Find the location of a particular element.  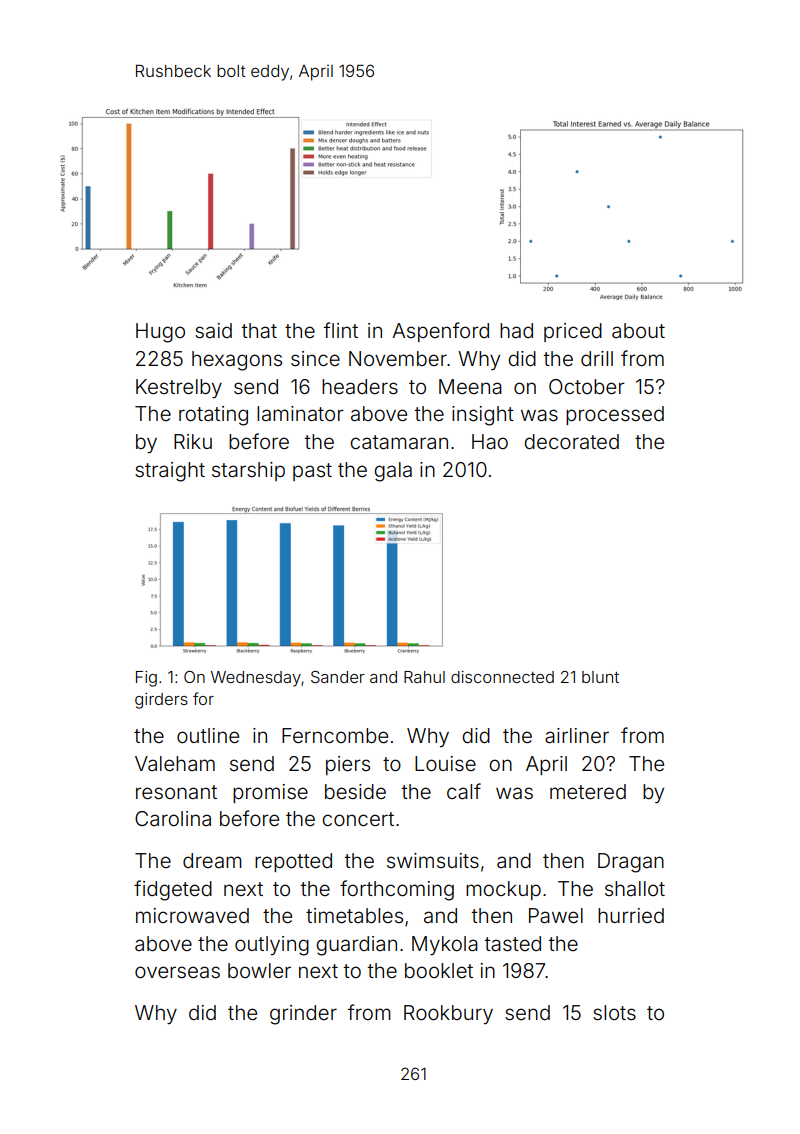

Aspenford is located at coordinates (440, 332).
